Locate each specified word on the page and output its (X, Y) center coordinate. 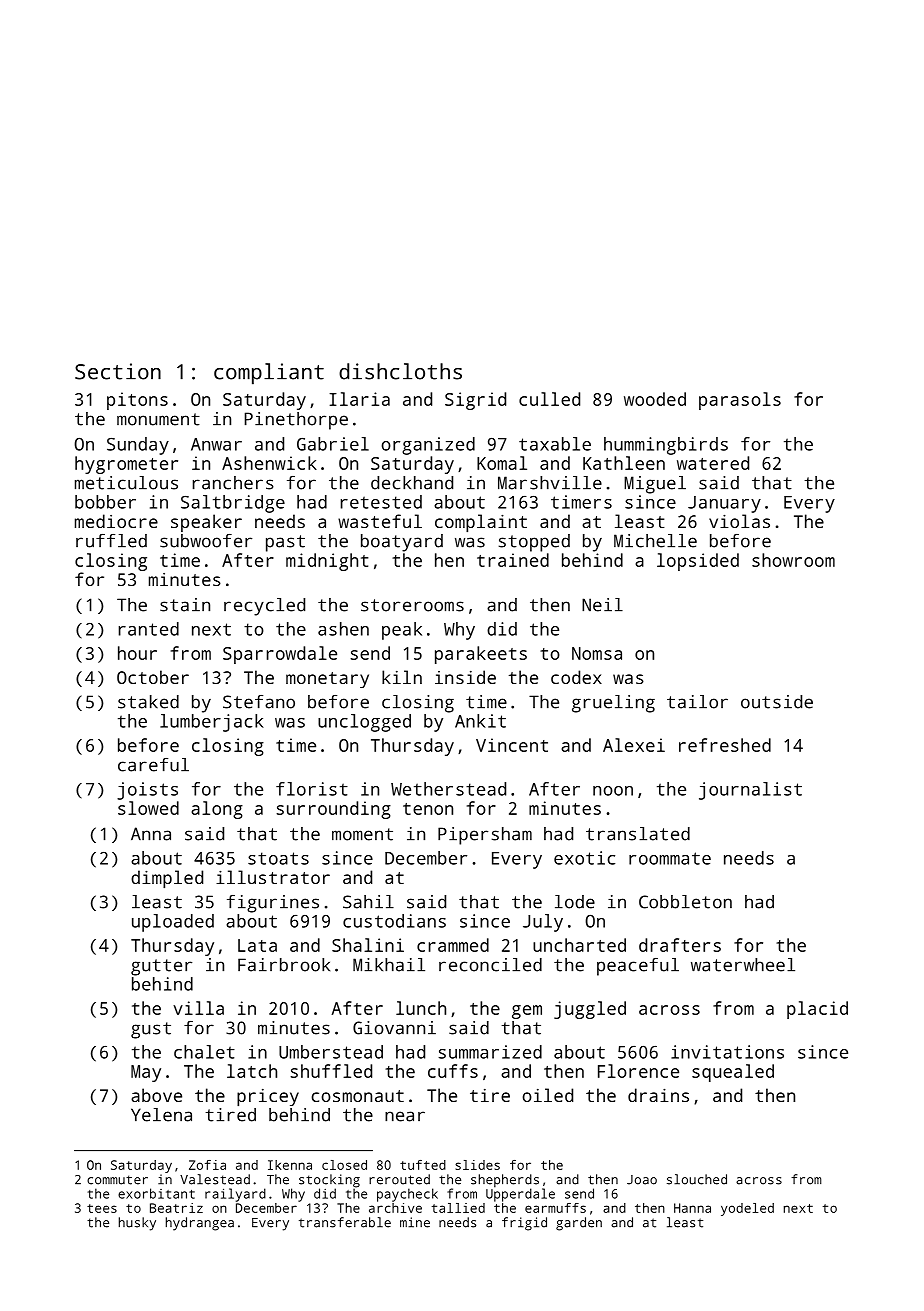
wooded (655, 399)
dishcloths (400, 371)
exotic (584, 858)
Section (118, 371)
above (156, 1095)
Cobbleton (685, 902)
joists (147, 791)
